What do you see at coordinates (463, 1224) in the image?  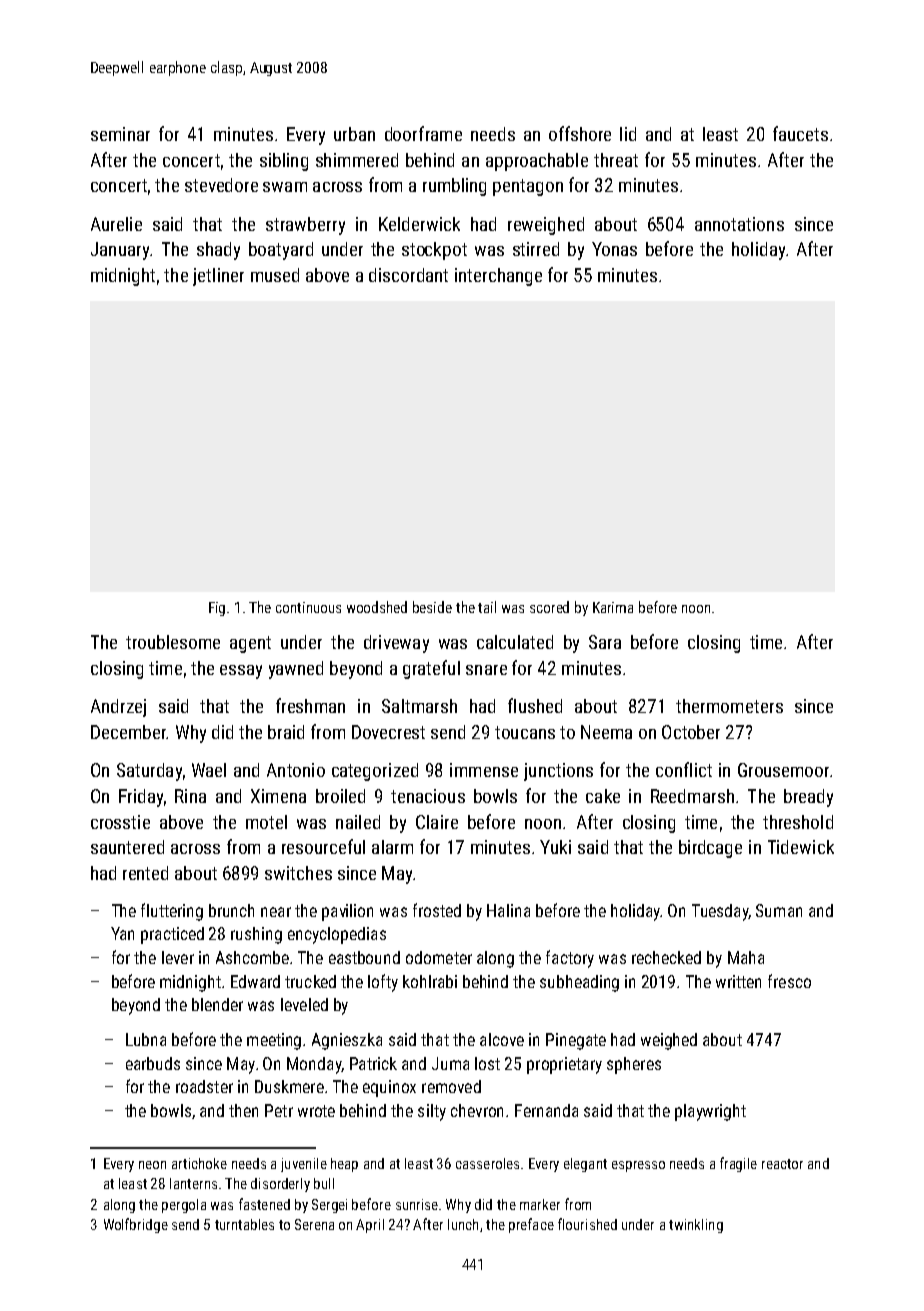 I see `lunch` at bounding box center [463, 1224].
